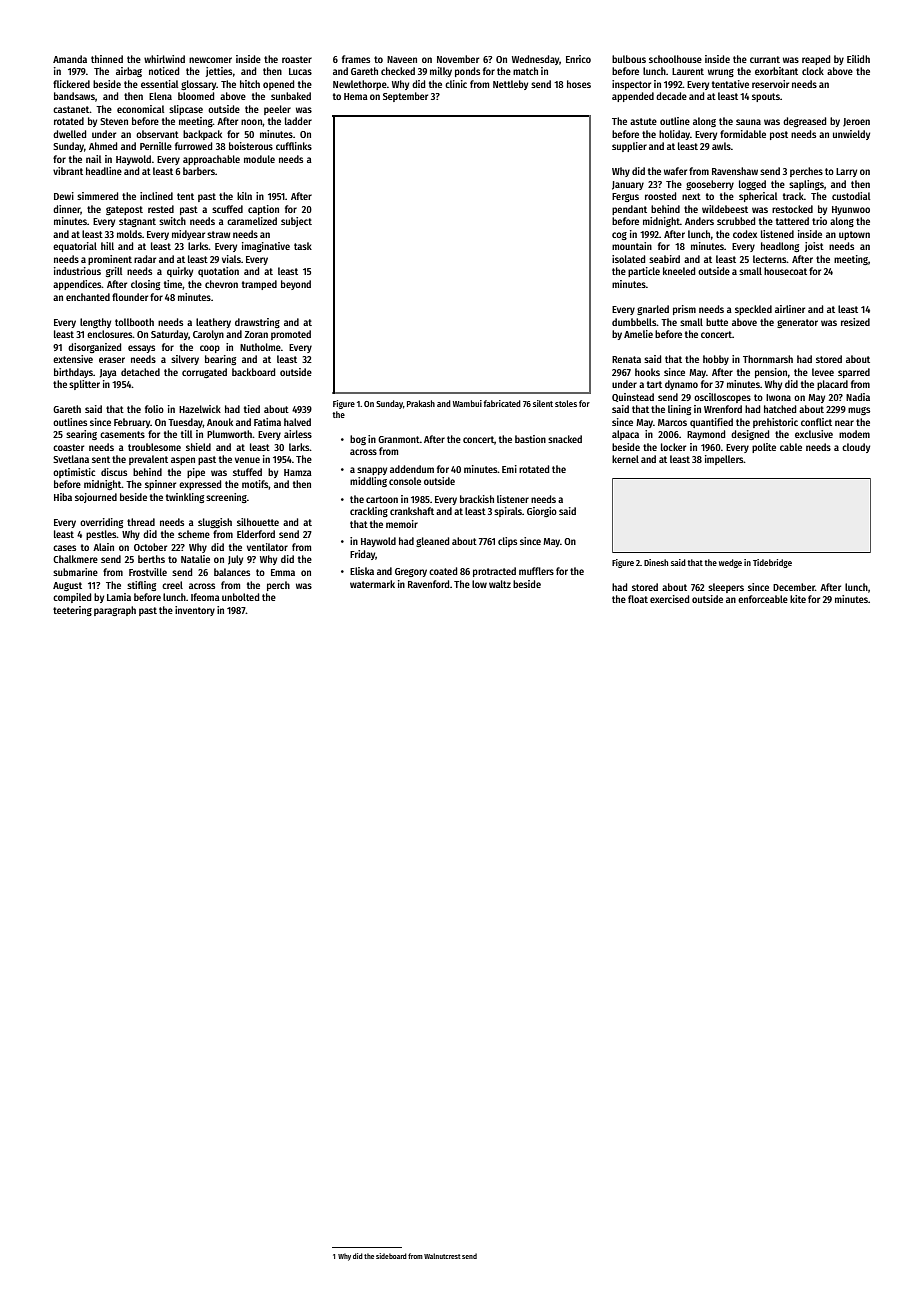 The image size is (924, 1308). Describe the element at coordinates (763, 599) in the screenshot. I see `enforceable` at that location.
